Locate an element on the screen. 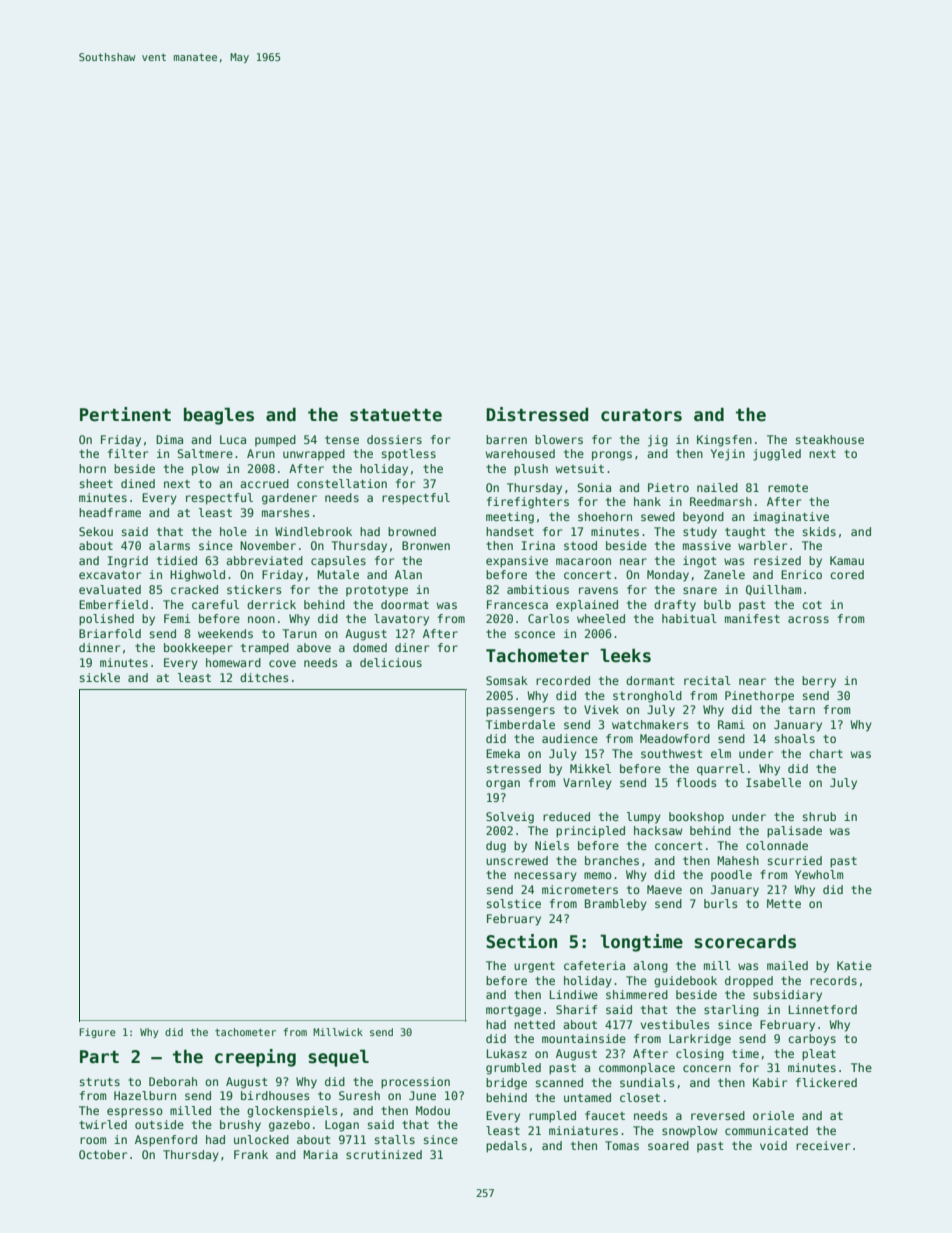  micrometers is located at coordinates (580, 889).
